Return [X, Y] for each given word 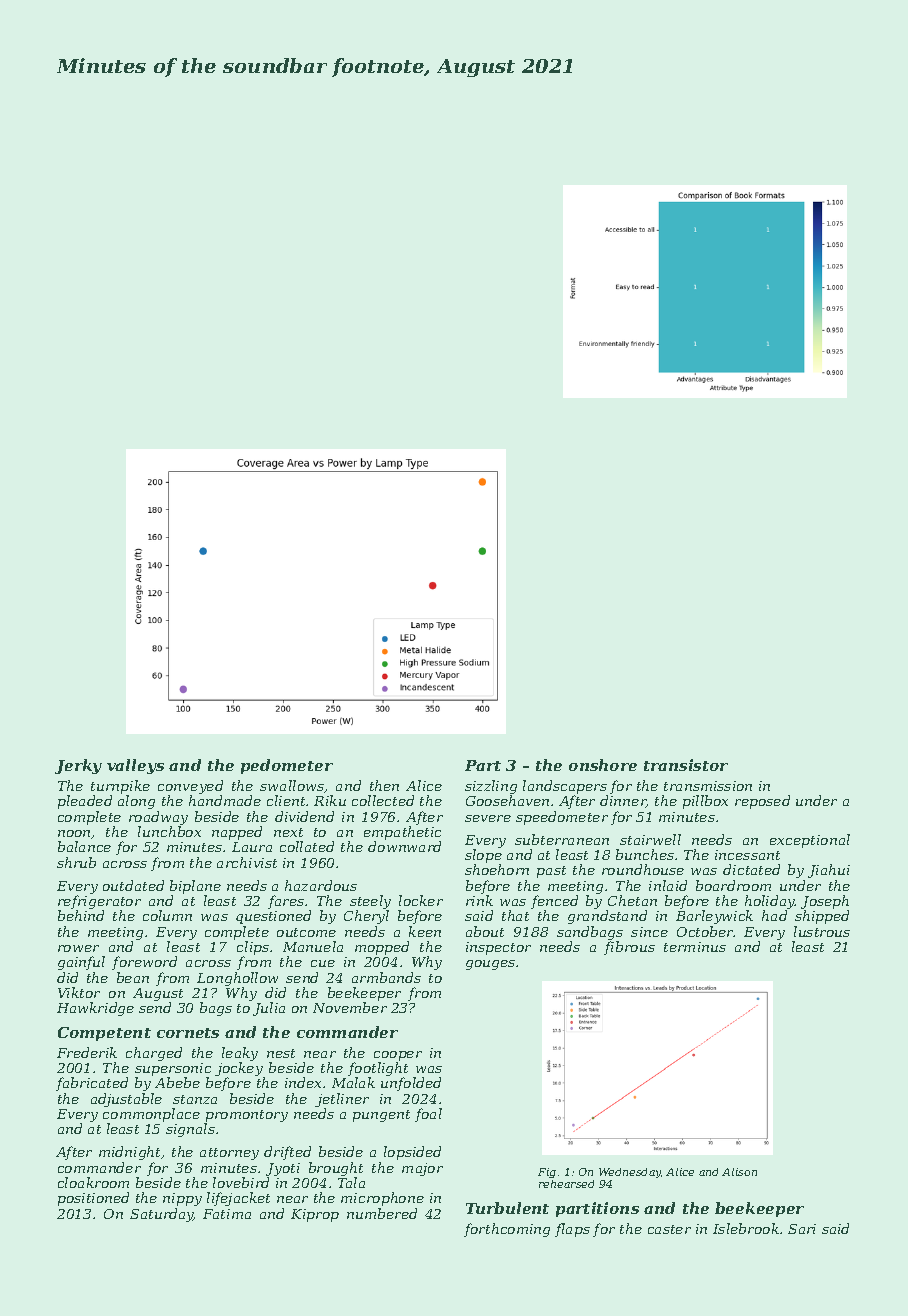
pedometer [287, 766]
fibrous [629, 948]
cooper [398, 1056]
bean [133, 977]
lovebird [241, 1182]
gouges [490, 965]
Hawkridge [95, 1009]
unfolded [411, 1084]
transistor [686, 765]
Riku [330, 800]
